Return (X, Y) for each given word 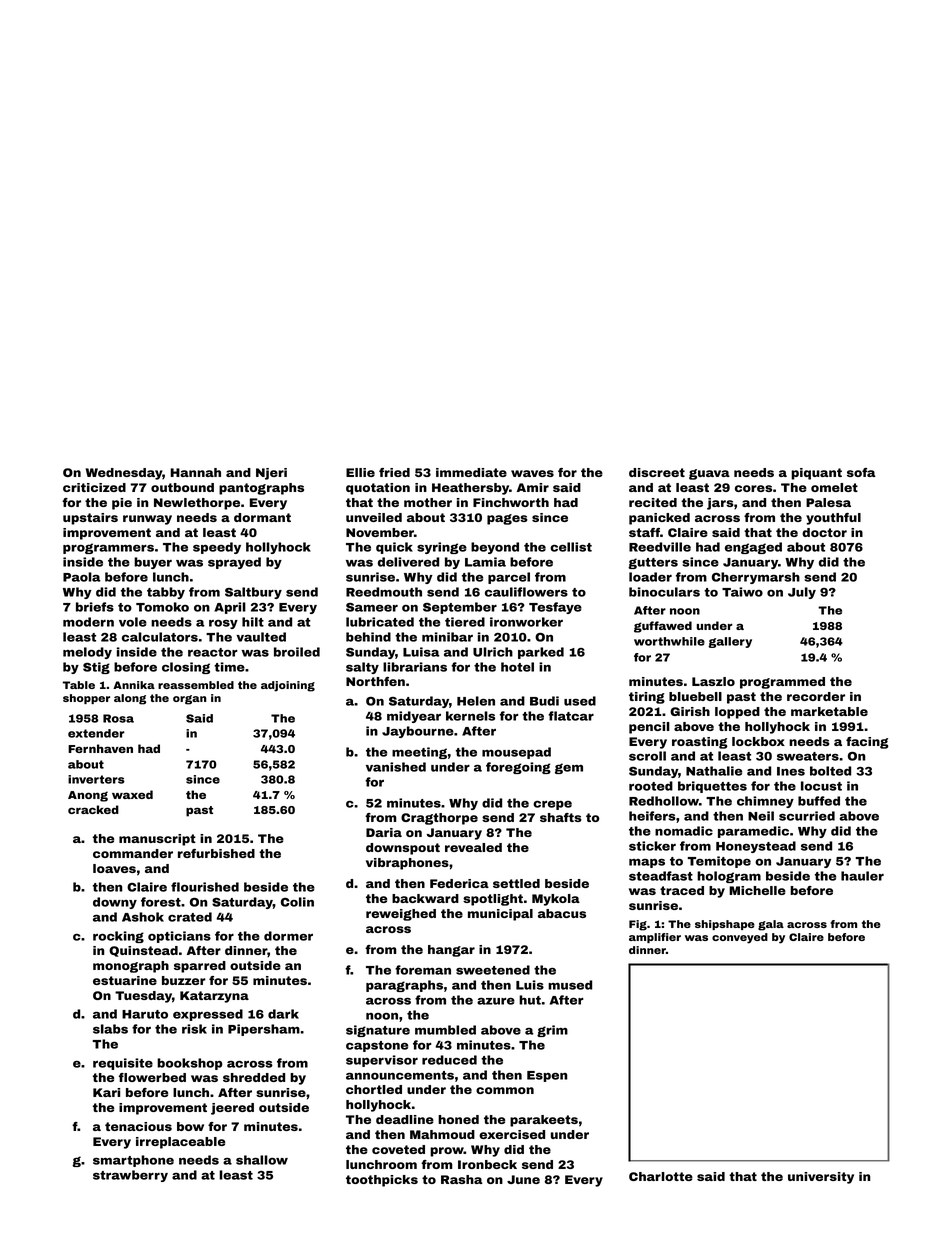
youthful (833, 519)
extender (96, 733)
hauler (862, 876)
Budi (544, 701)
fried (394, 472)
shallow (262, 1160)
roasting (700, 743)
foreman (423, 970)
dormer (288, 936)
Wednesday (124, 474)
